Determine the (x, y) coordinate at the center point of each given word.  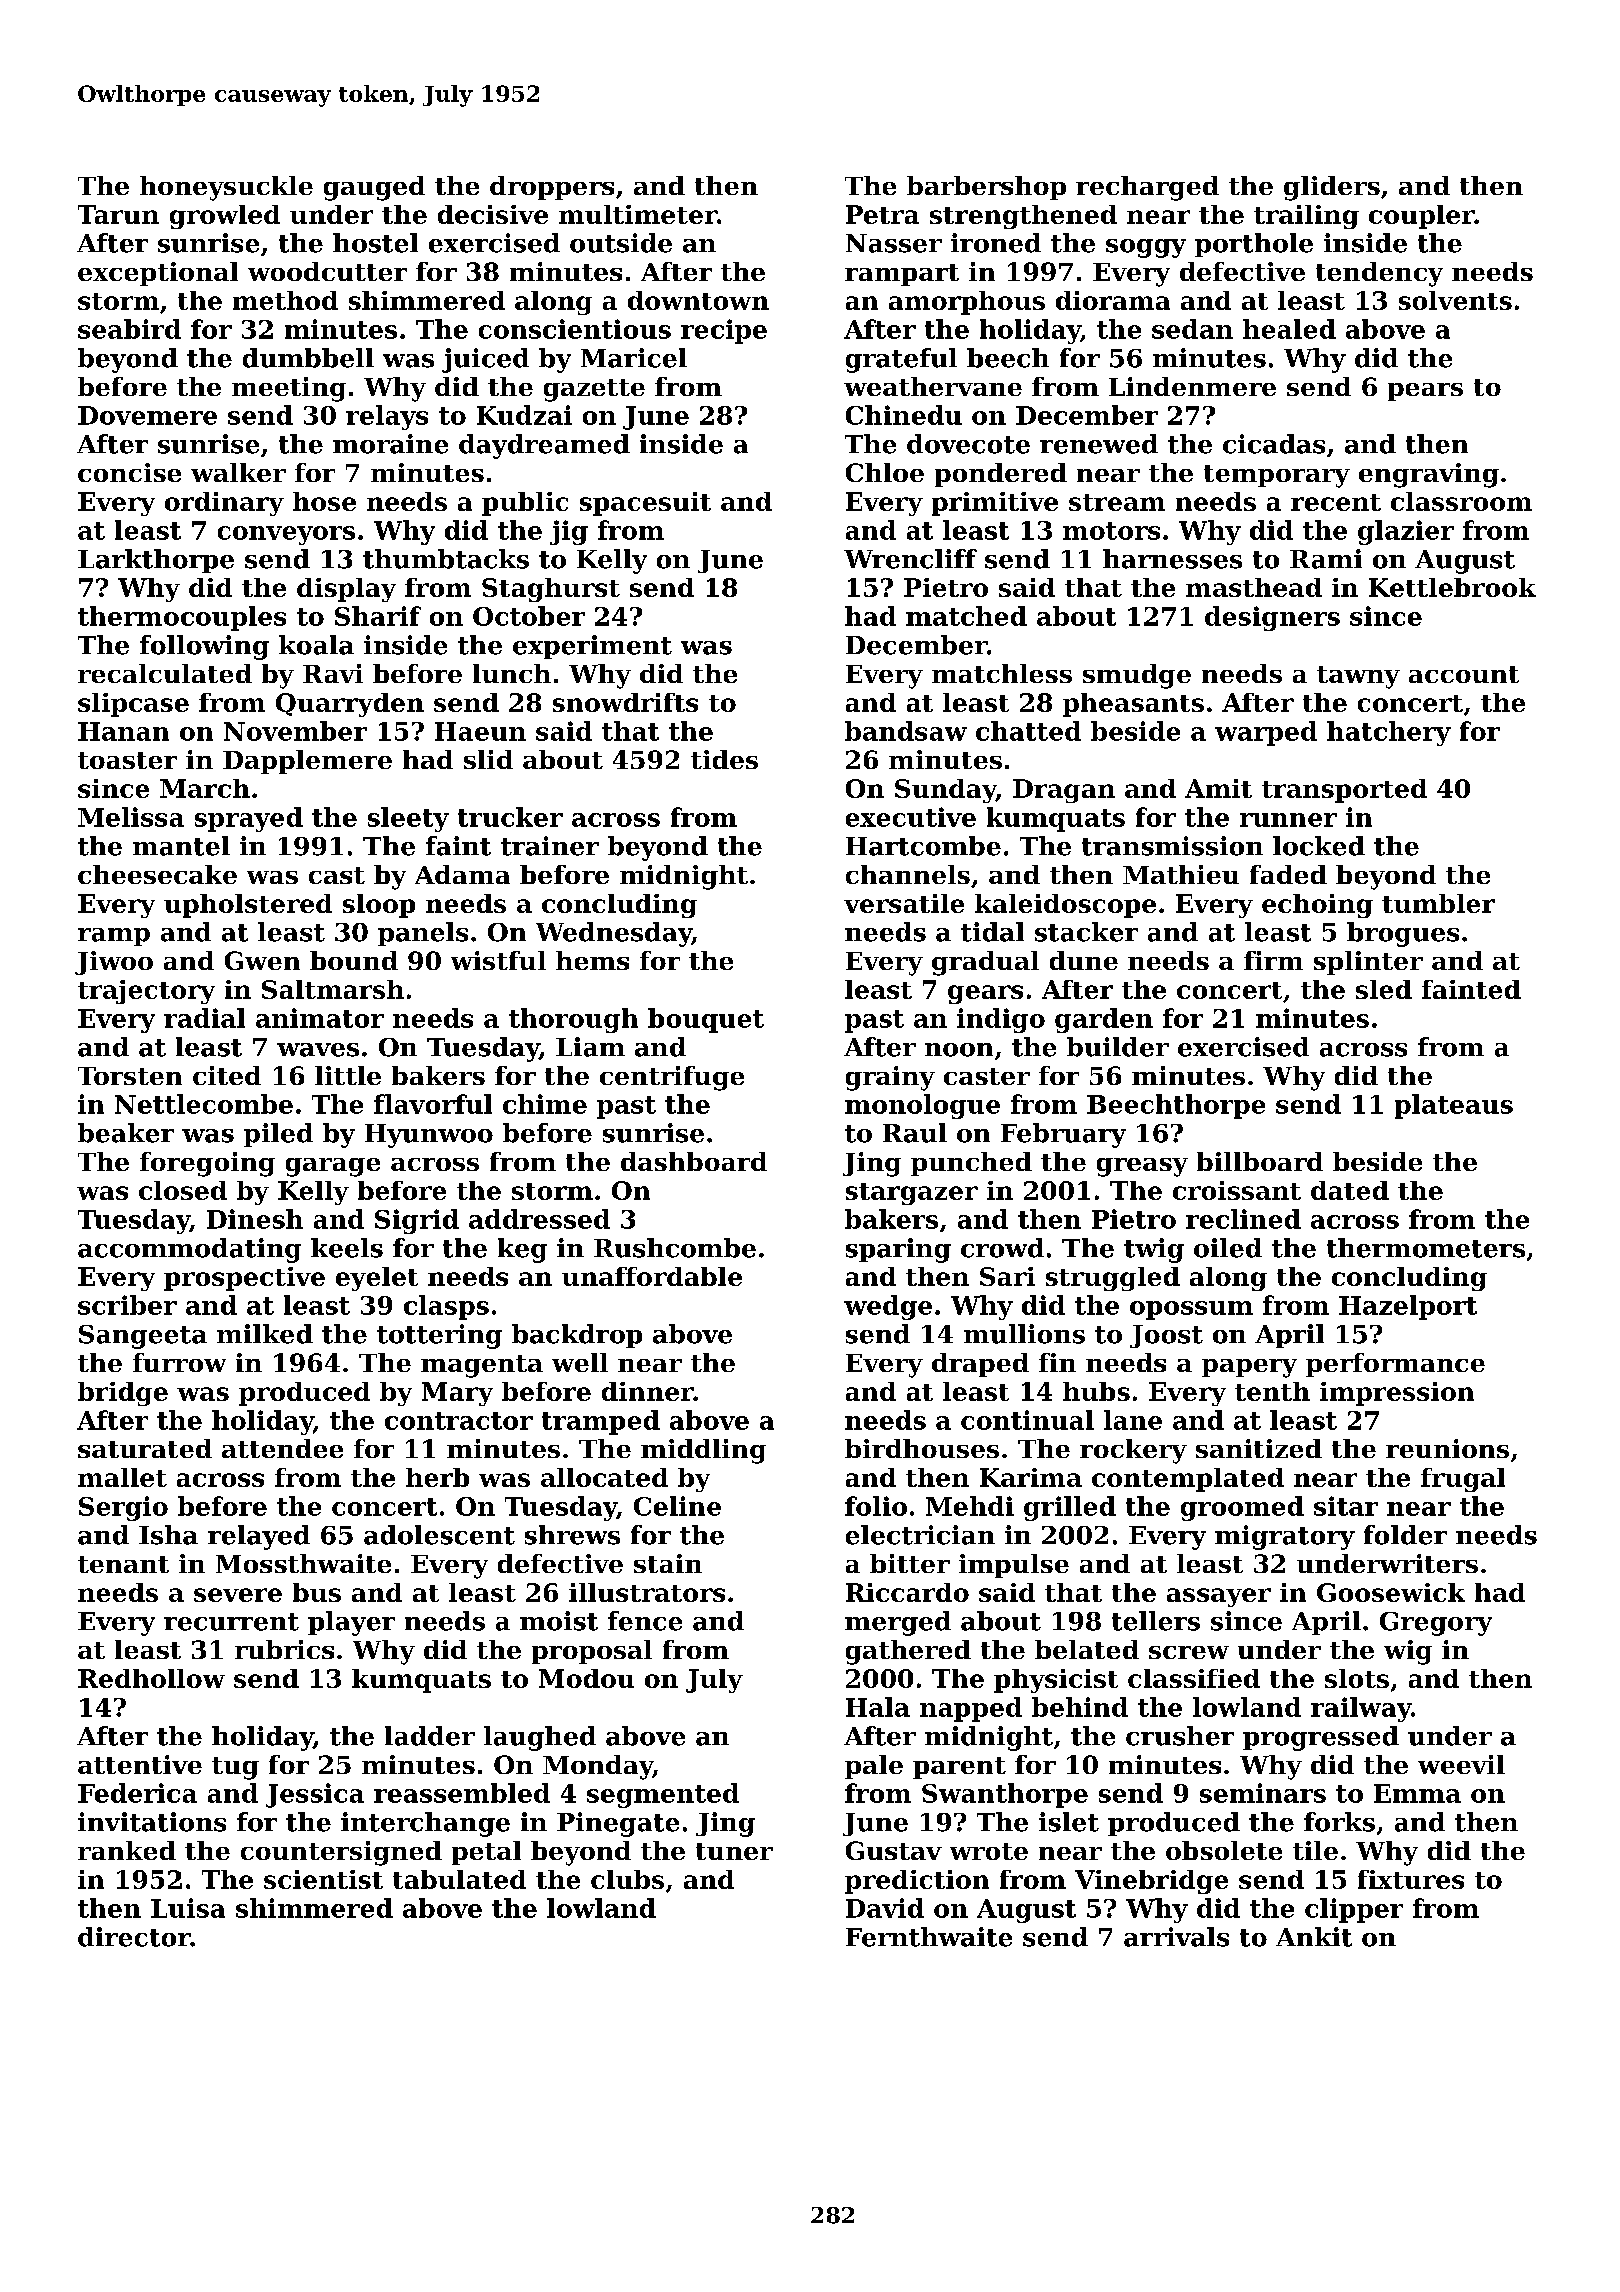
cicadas (1274, 444)
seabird (129, 329)
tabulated (459, 1879)
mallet (122, 1477)
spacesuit (645, 504)
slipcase (133, 705)
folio (876, 1506)
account (1464, 674)
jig (569, 532)
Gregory (1436, 1624)
